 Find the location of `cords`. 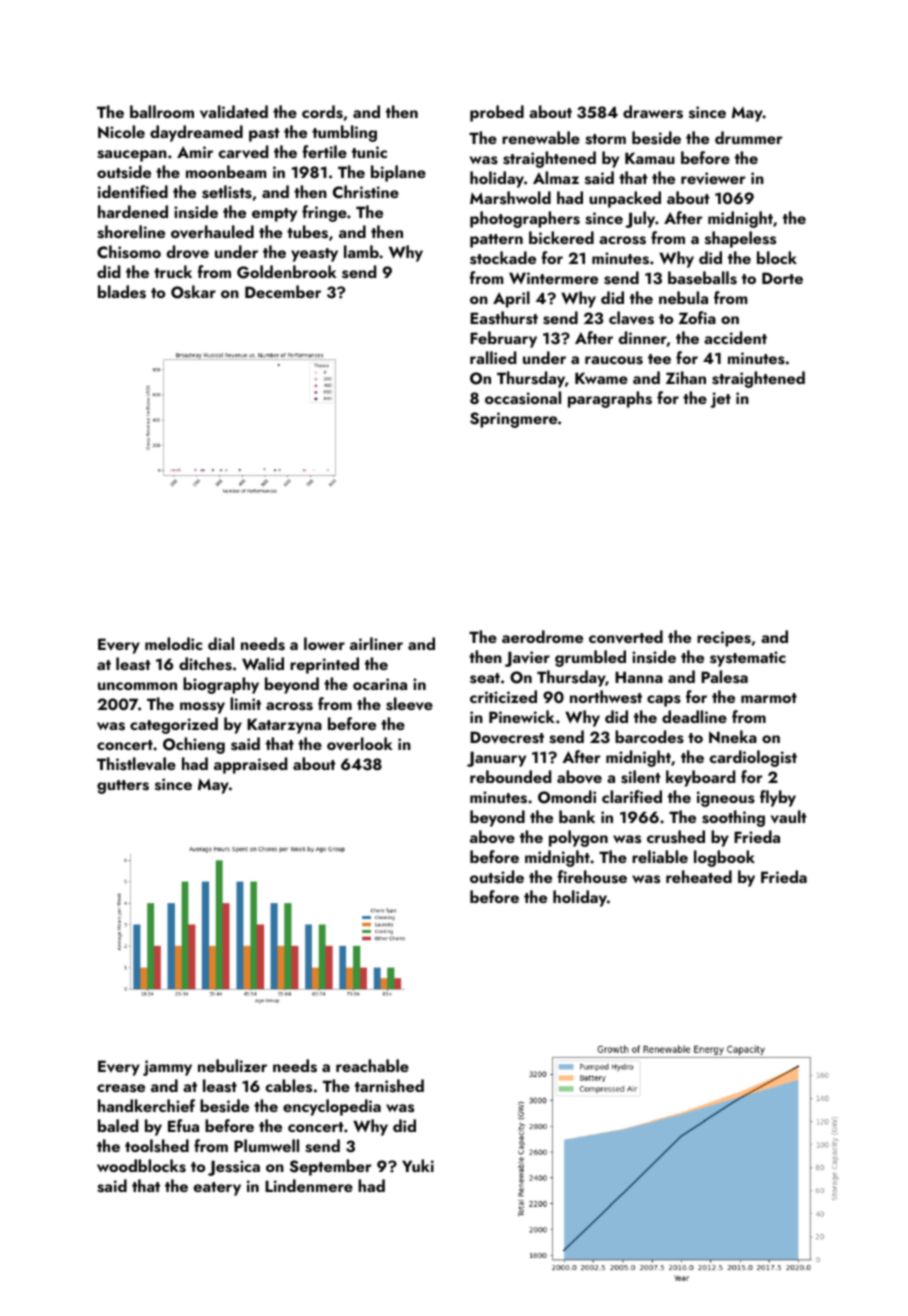

cords is located at coordinates (322, 112).
